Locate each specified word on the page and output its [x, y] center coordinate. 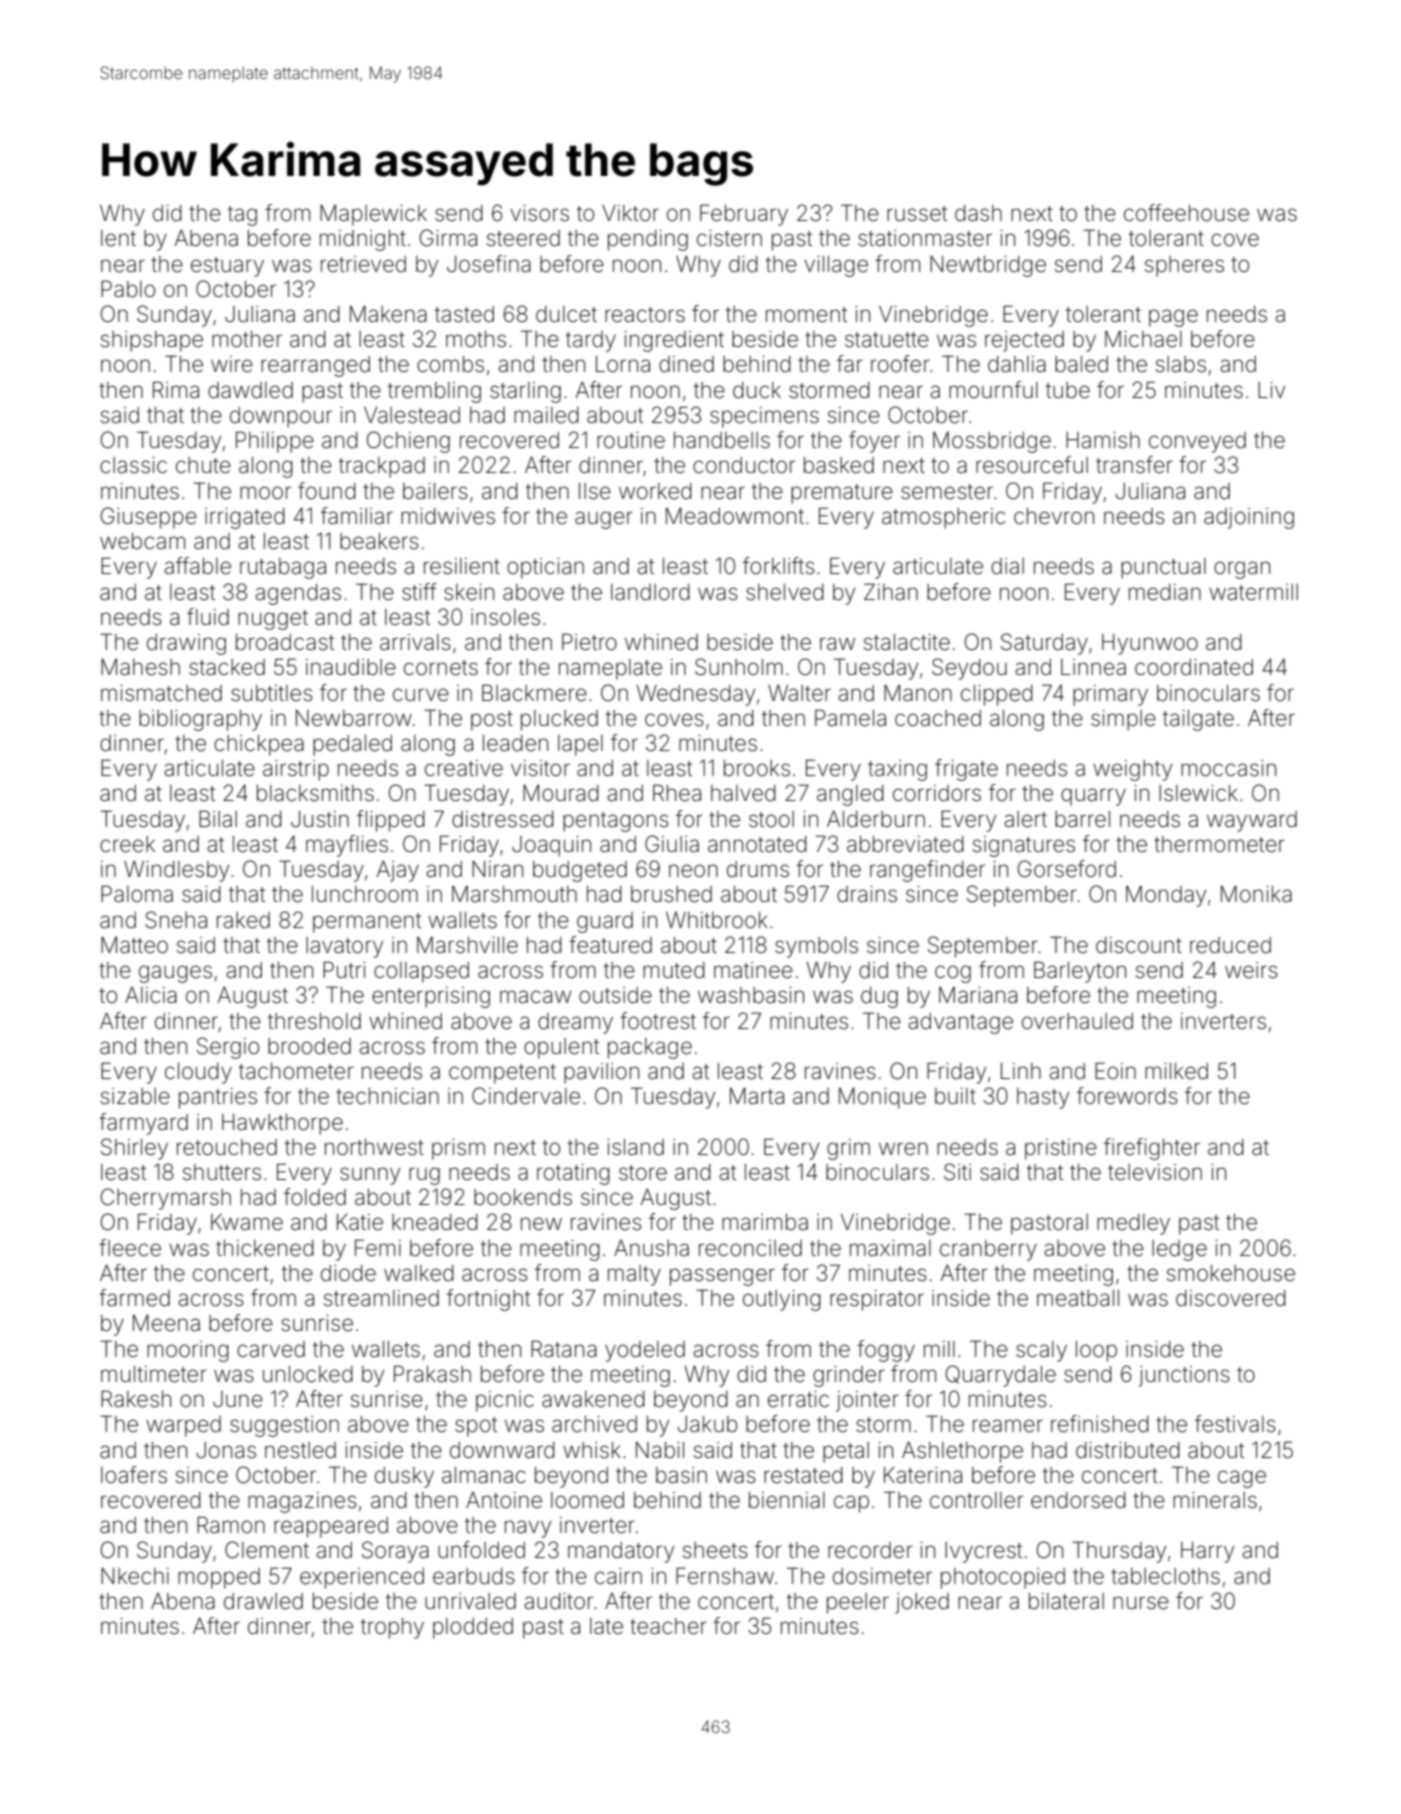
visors [539, 213]
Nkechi [135, 1576]
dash [978, 213]
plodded [473, 1628]
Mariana [978, 995]
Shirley [134, 1149]
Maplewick [373, 215]
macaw [535, 997]
